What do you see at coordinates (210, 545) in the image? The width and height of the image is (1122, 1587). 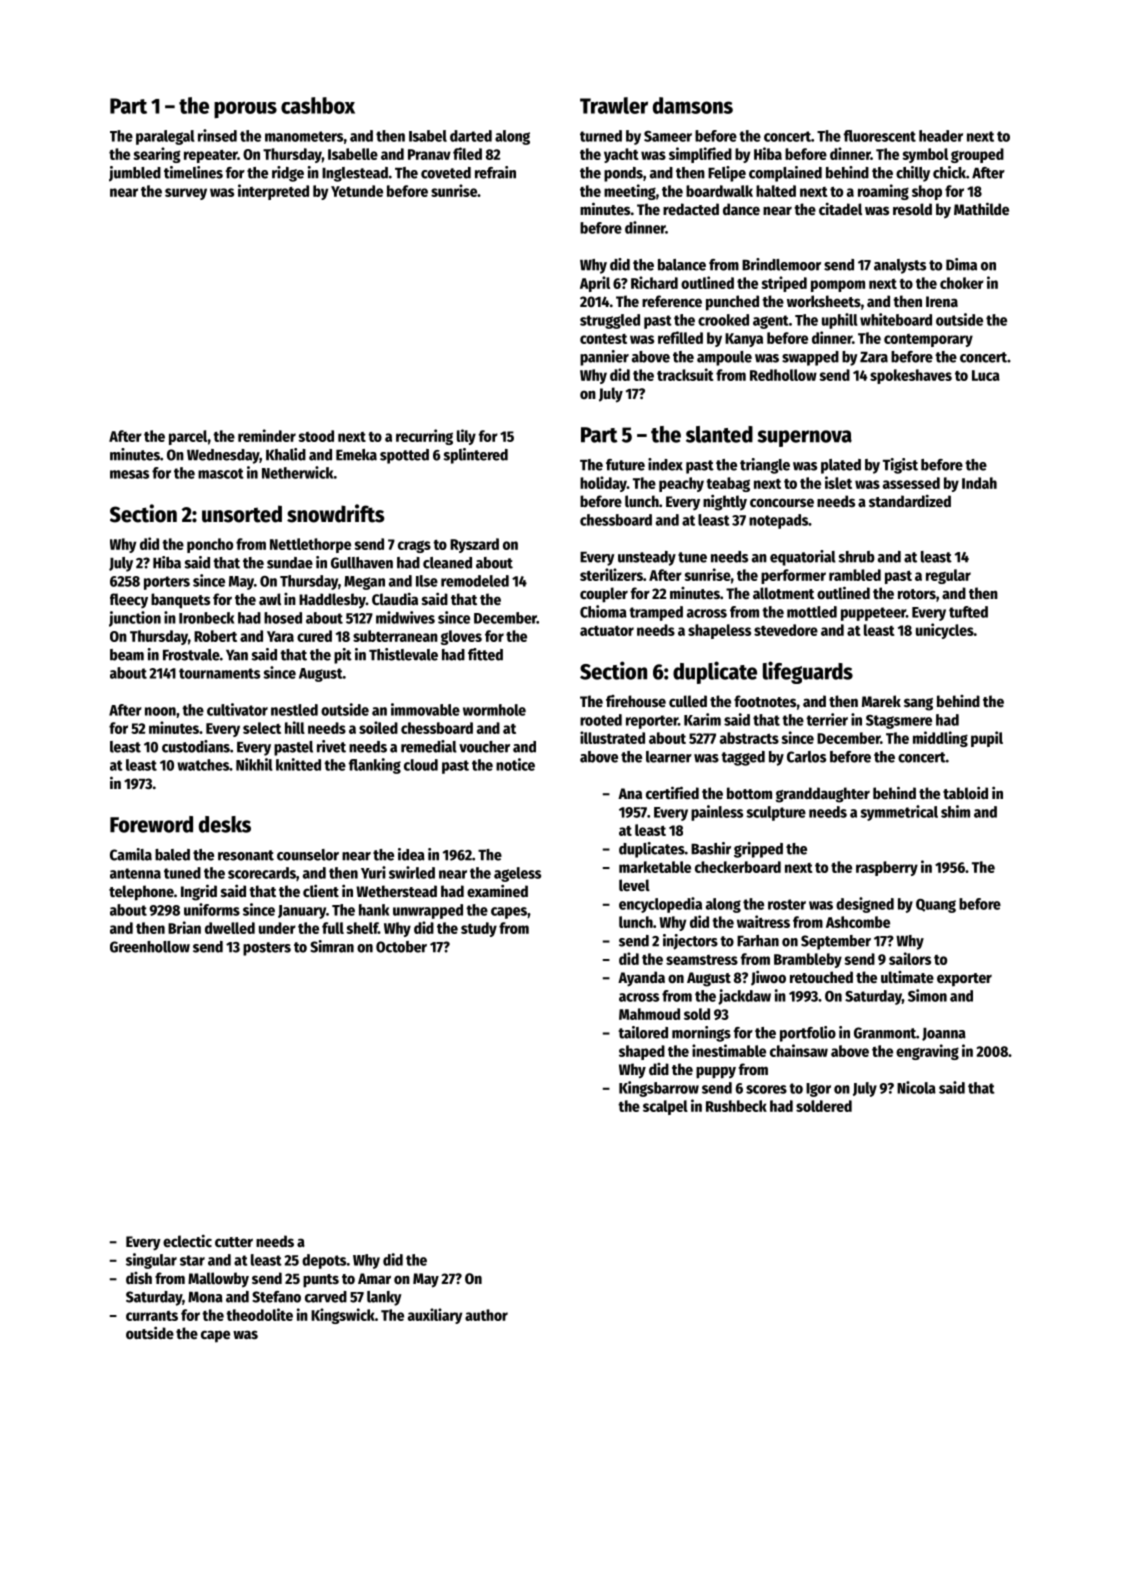 I see `poncho` at bounding box center [210, 545].
